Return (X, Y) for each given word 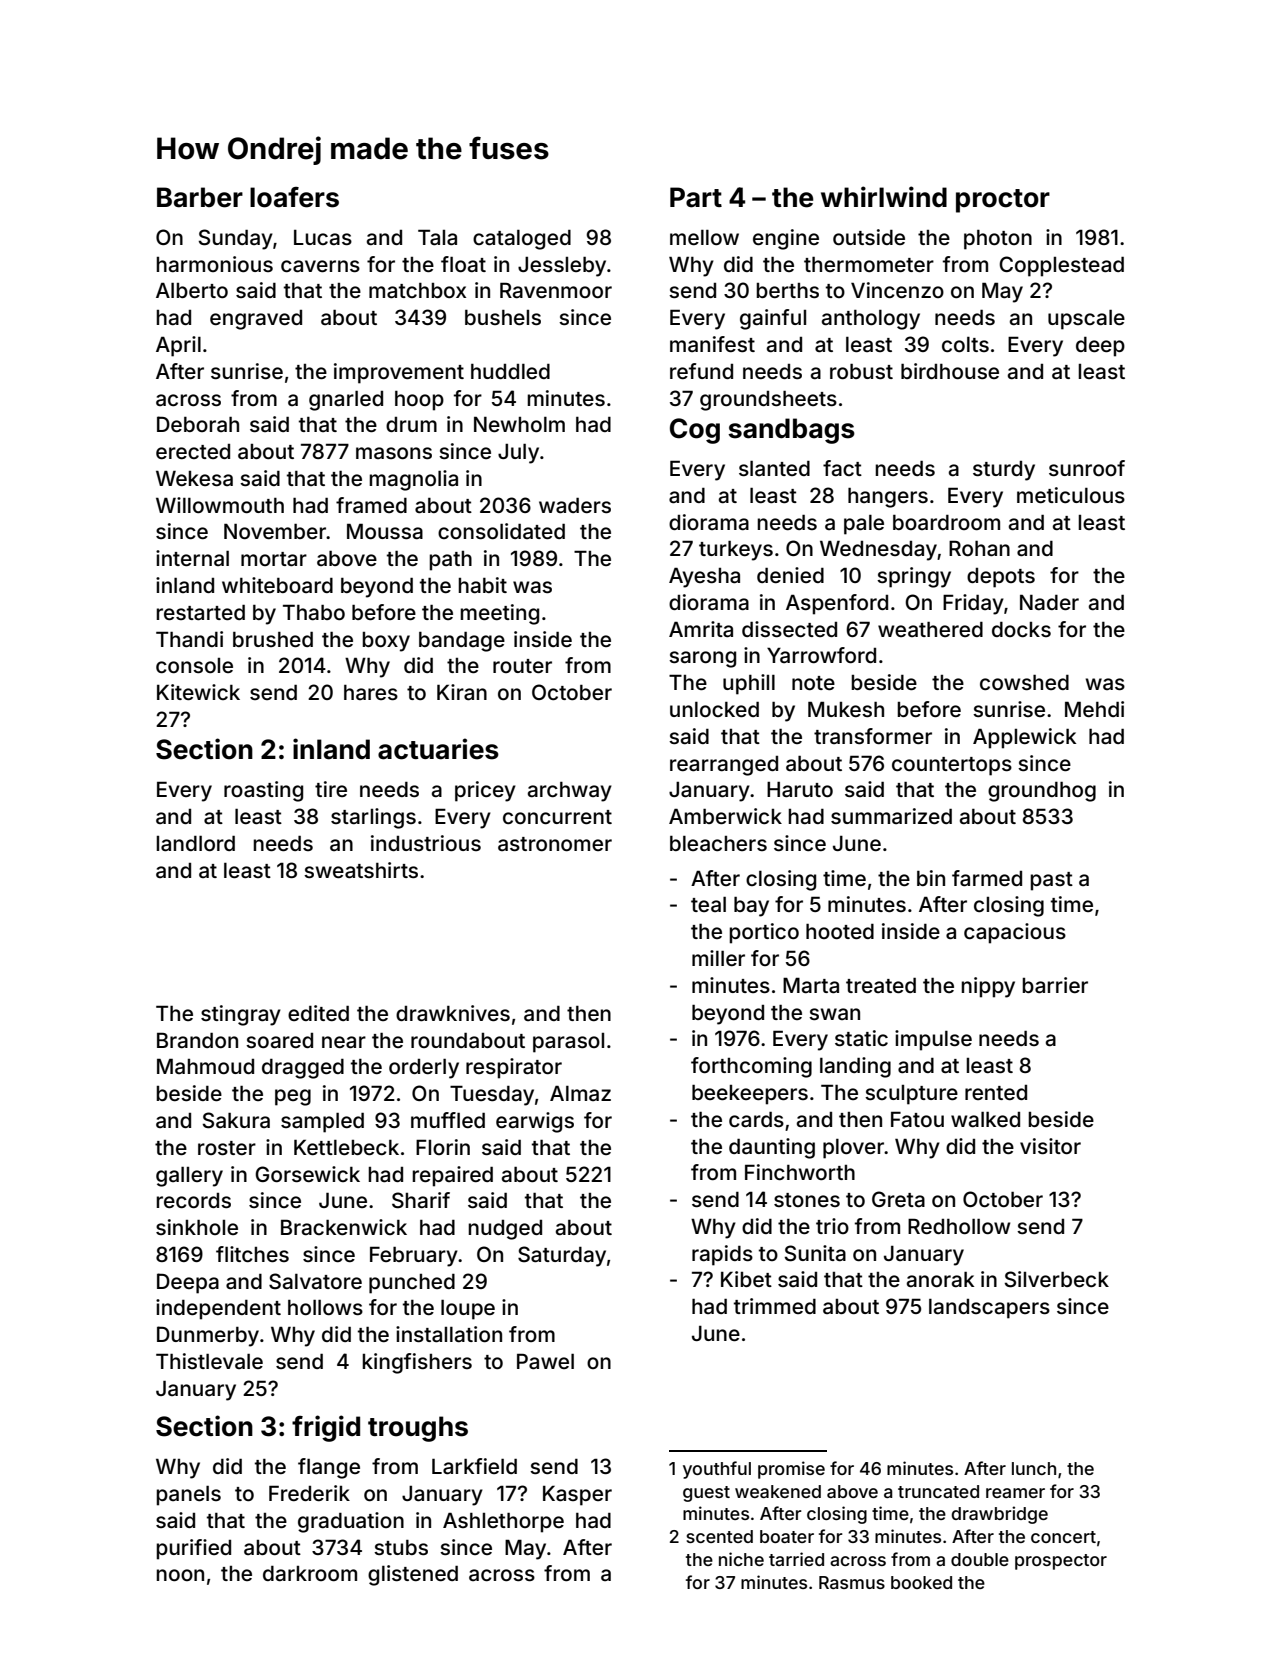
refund (701, 371)
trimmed (775, 1306)
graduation (351, 1522)
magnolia (413, 480)
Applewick (1024, 738)
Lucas (323, 237)
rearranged (724, 766)
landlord (195, 843)
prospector (1061, 1562)
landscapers (989, 1309)
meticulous (1071, 495)
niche (741, 1559)
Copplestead (1061, 266)
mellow (704, 237)
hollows (325, 1307)
